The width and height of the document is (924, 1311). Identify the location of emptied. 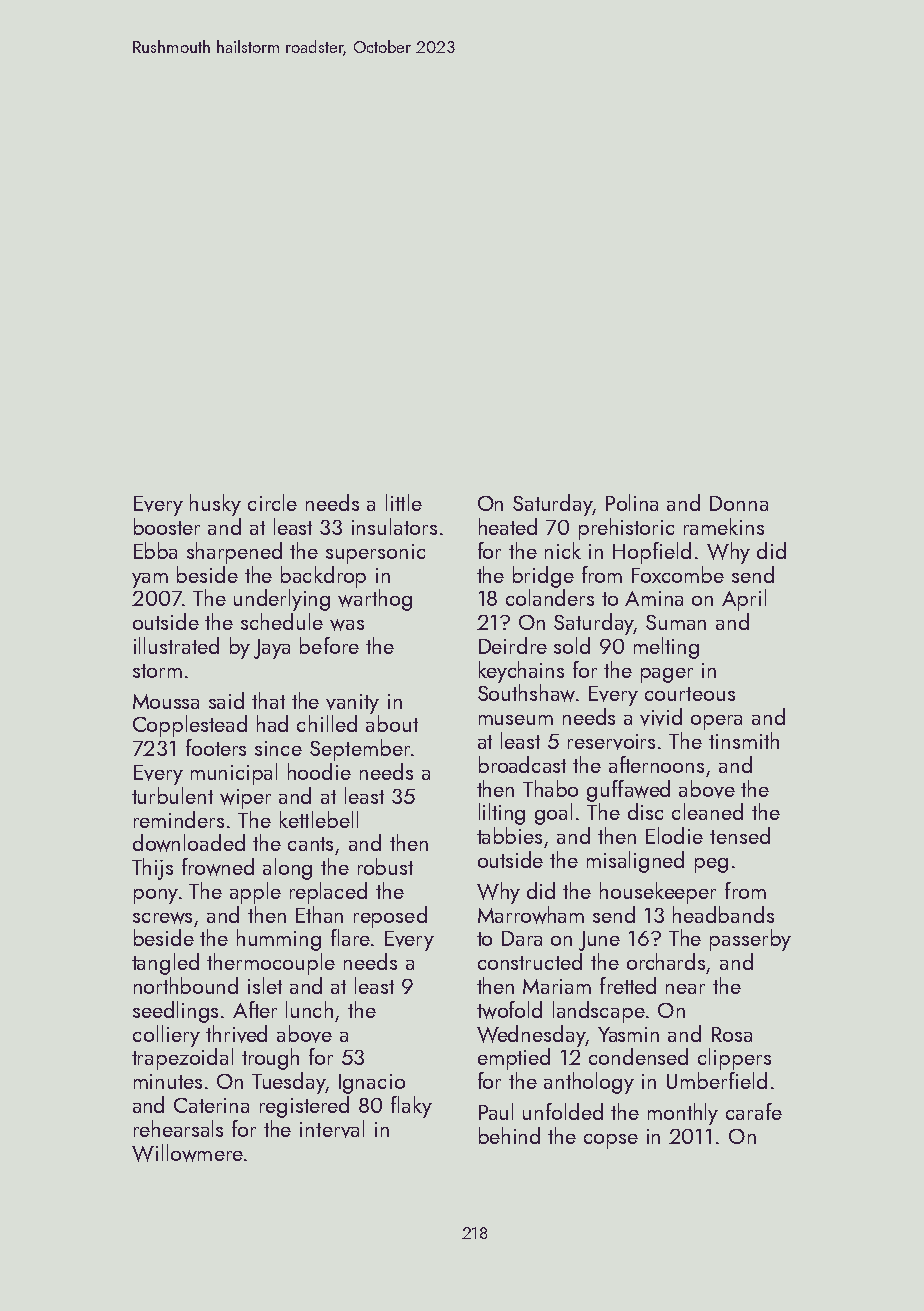
(514, 1059).
